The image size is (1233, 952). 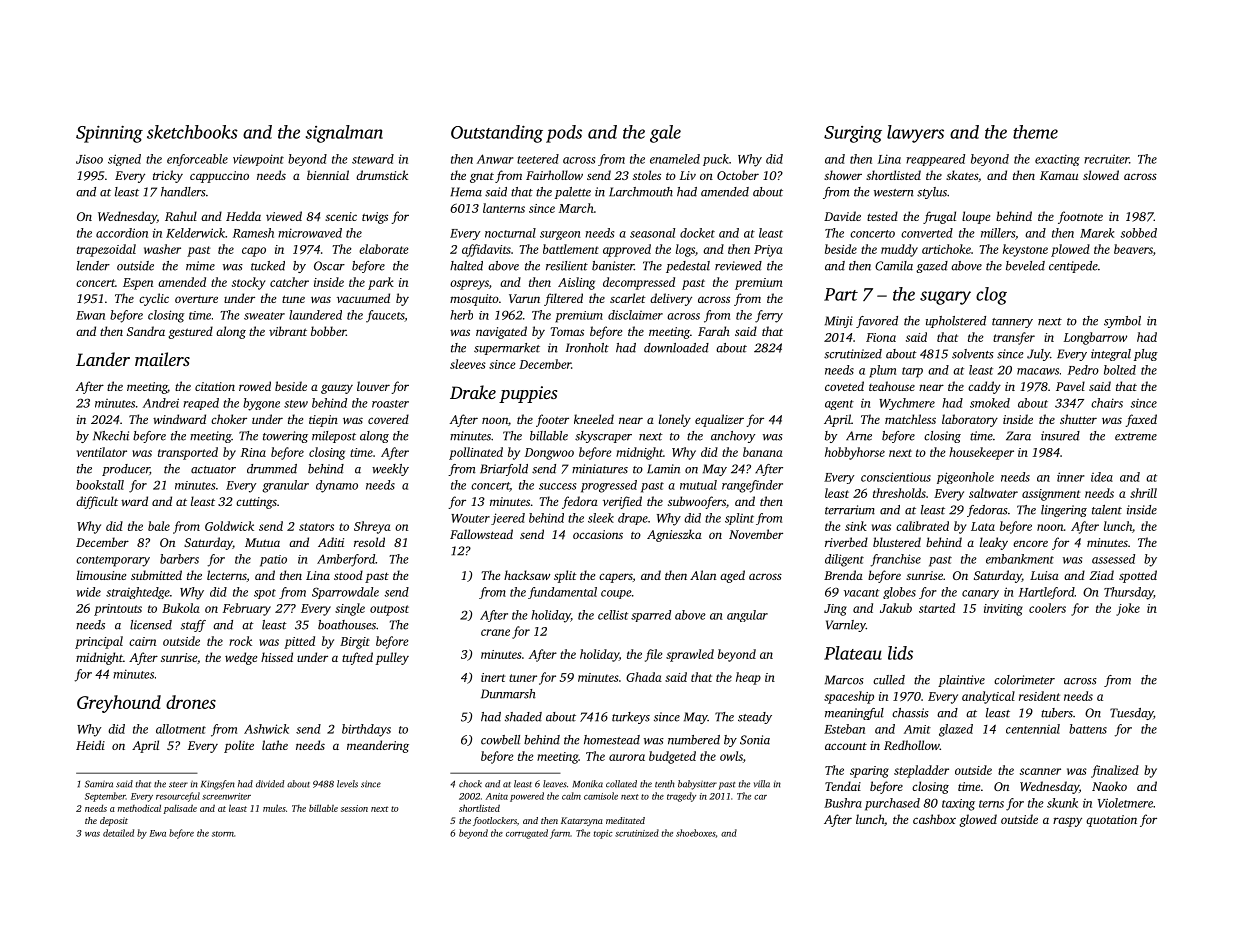 What do you see at coordinates (497, 134) in the page?
I see `Outstanding` at bounding box center [497, 134].
